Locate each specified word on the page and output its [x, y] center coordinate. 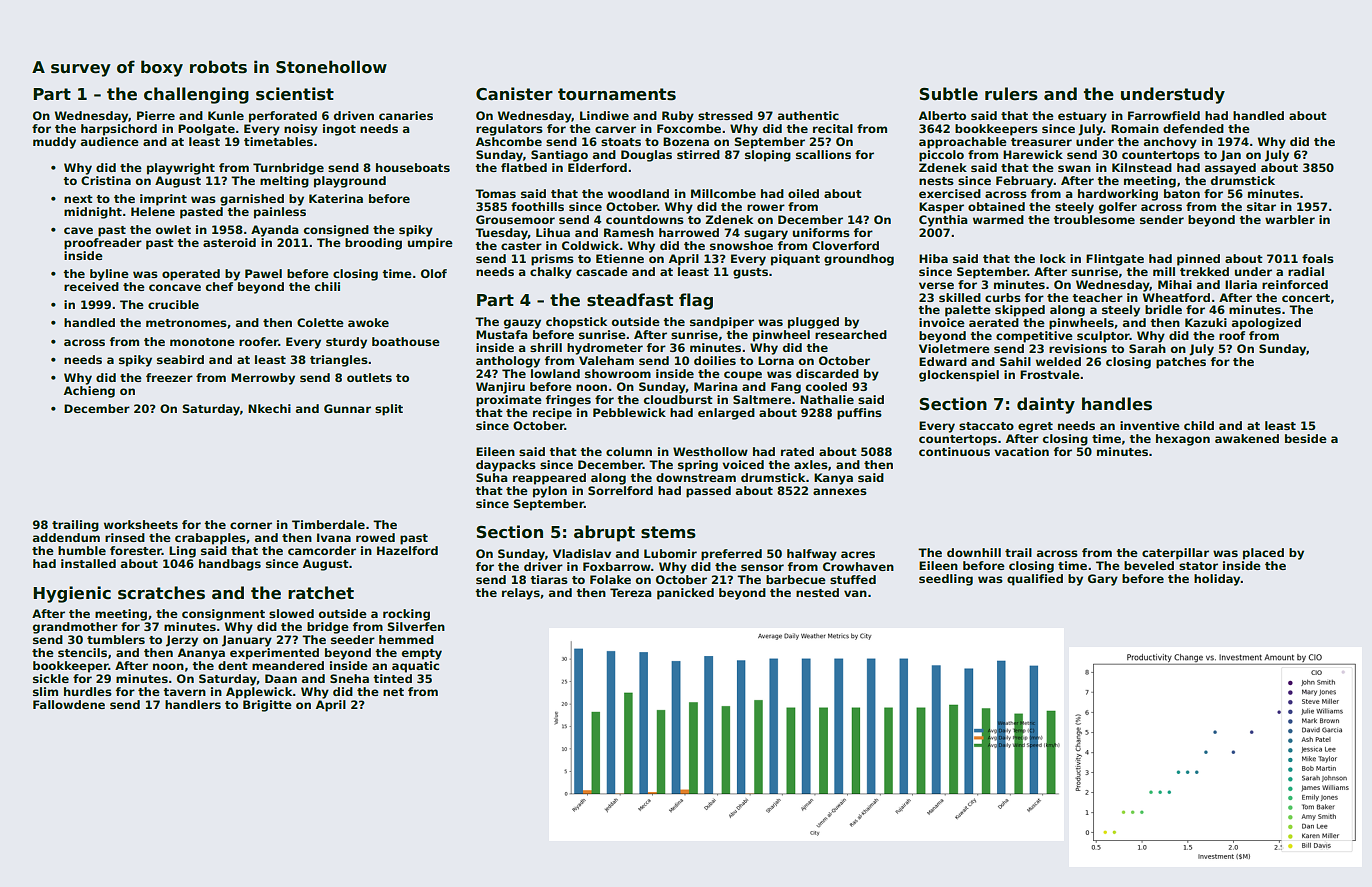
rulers [1011, 94]
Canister [514, 94]
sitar [1261, 206]
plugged [813, 323]
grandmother [75, 628]
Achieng [89, 392]
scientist [295, 94]
